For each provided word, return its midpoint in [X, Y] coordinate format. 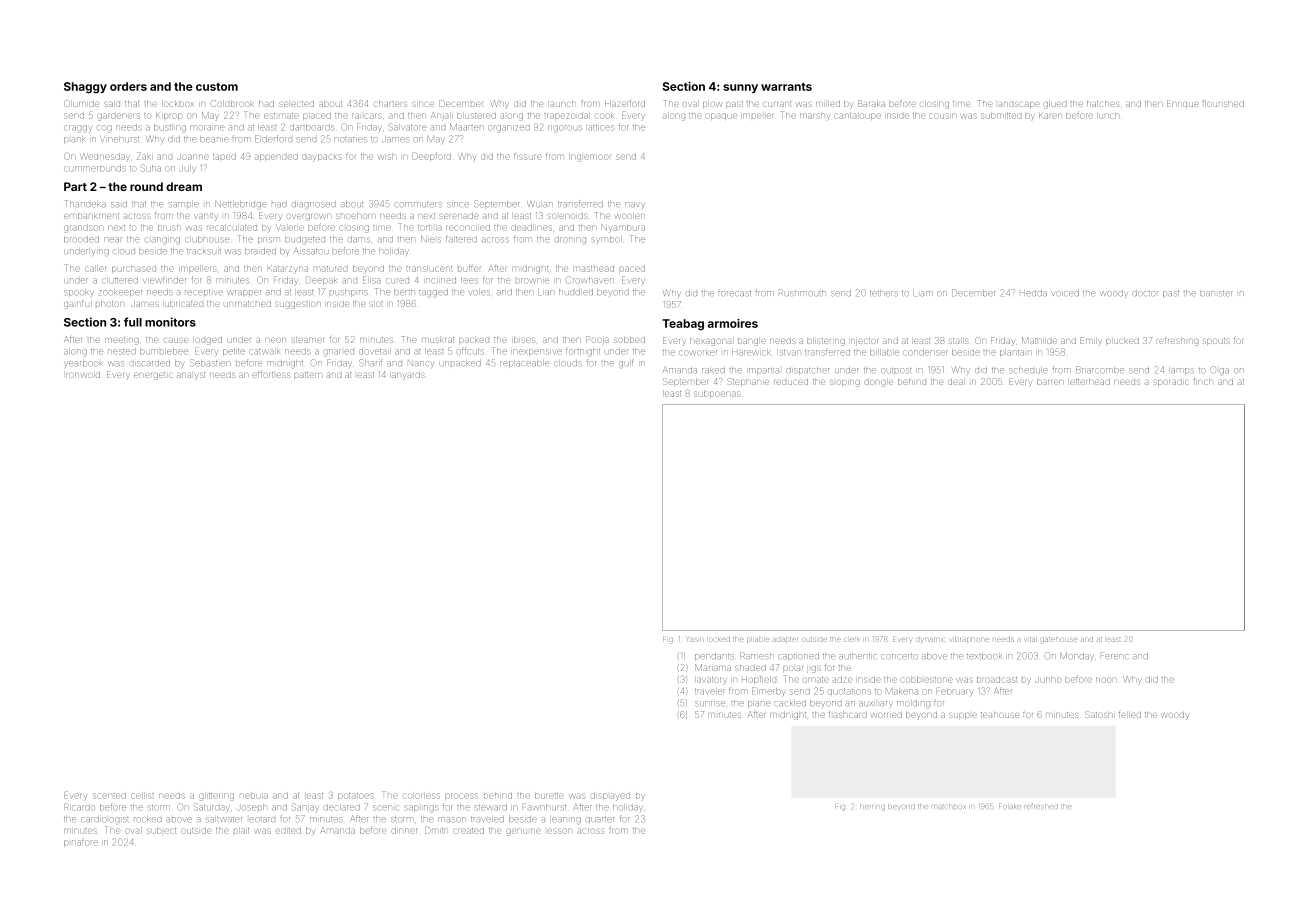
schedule [1028, 370]
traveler [710, 691]
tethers [884, 293]
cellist [142, 796]
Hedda [1033, 293]
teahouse [1000, 715]
